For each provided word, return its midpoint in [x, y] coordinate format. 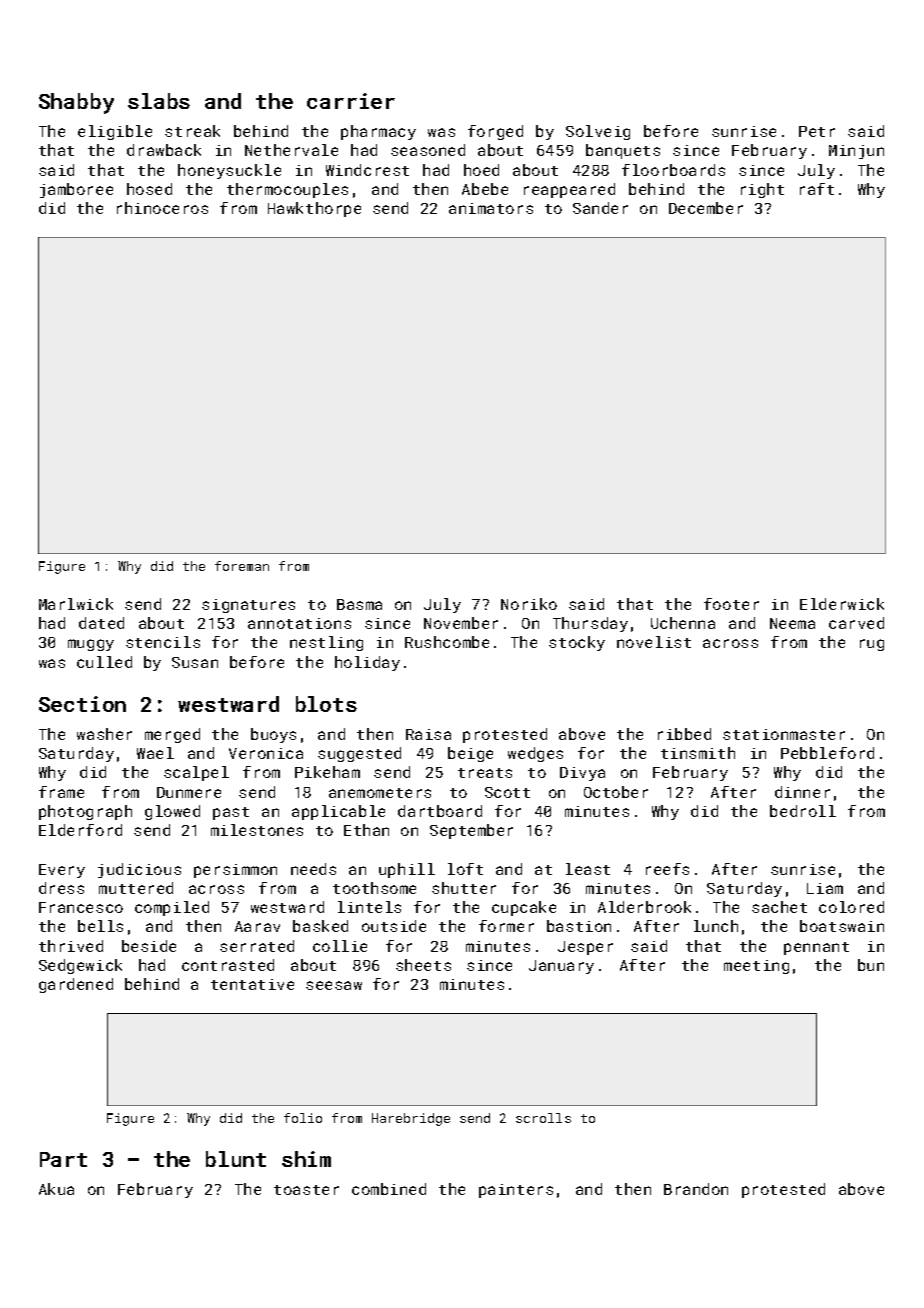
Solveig [598, 132]
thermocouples [287, 190]
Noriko [529, 604]
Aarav [257, 926]
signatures [248, 606]
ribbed [684, 734]
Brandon [696, 1189]
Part [63, 1159]
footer [731, 604]
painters [516, 1191]
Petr [817, 131]
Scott [507, 792]
